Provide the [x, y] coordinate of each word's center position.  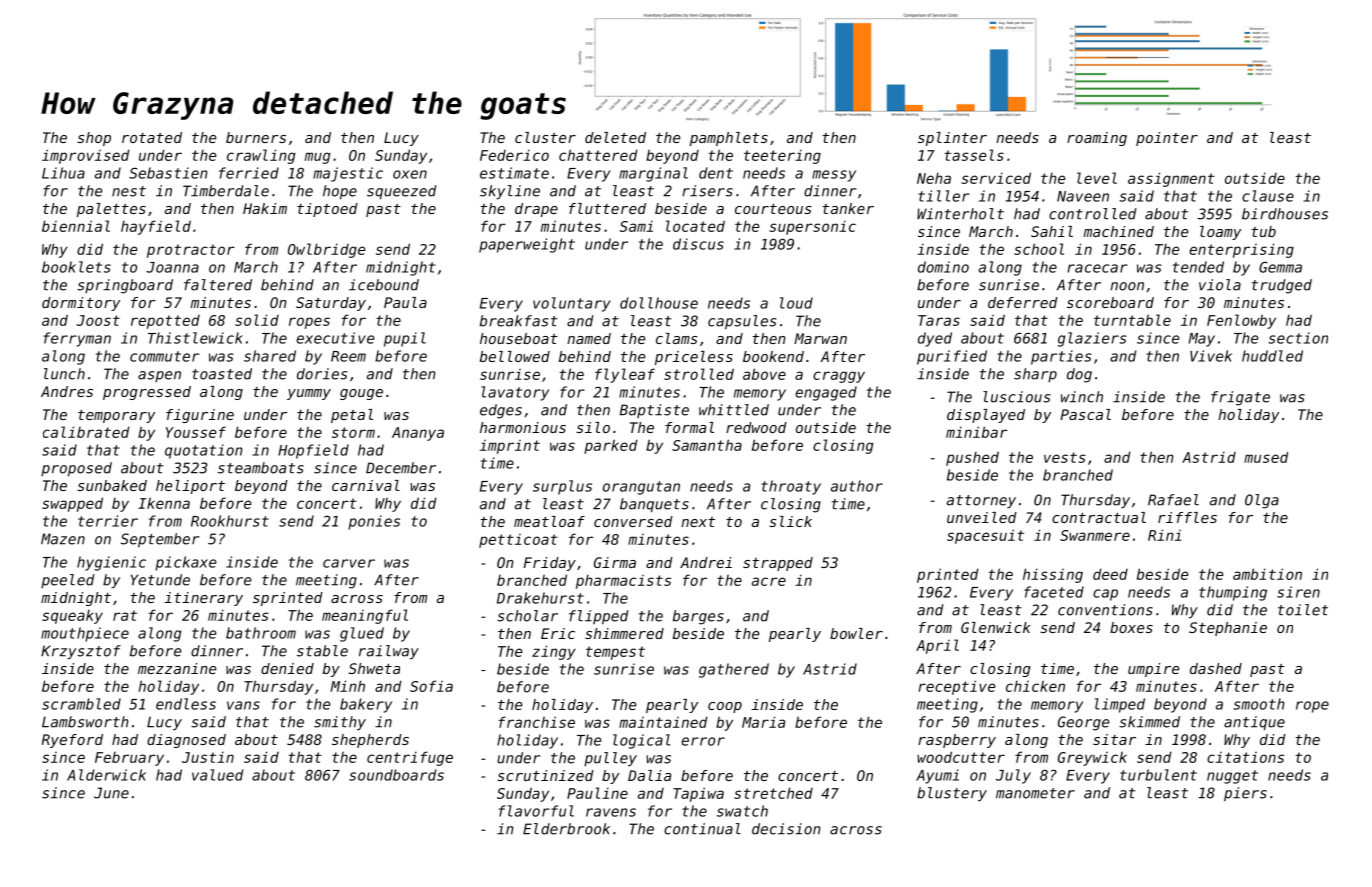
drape [536, 210]
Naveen [1083, 196]
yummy [309, 394]
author [857, 486]
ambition [1267, 574]
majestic [348, 174]
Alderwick [106, 775]
